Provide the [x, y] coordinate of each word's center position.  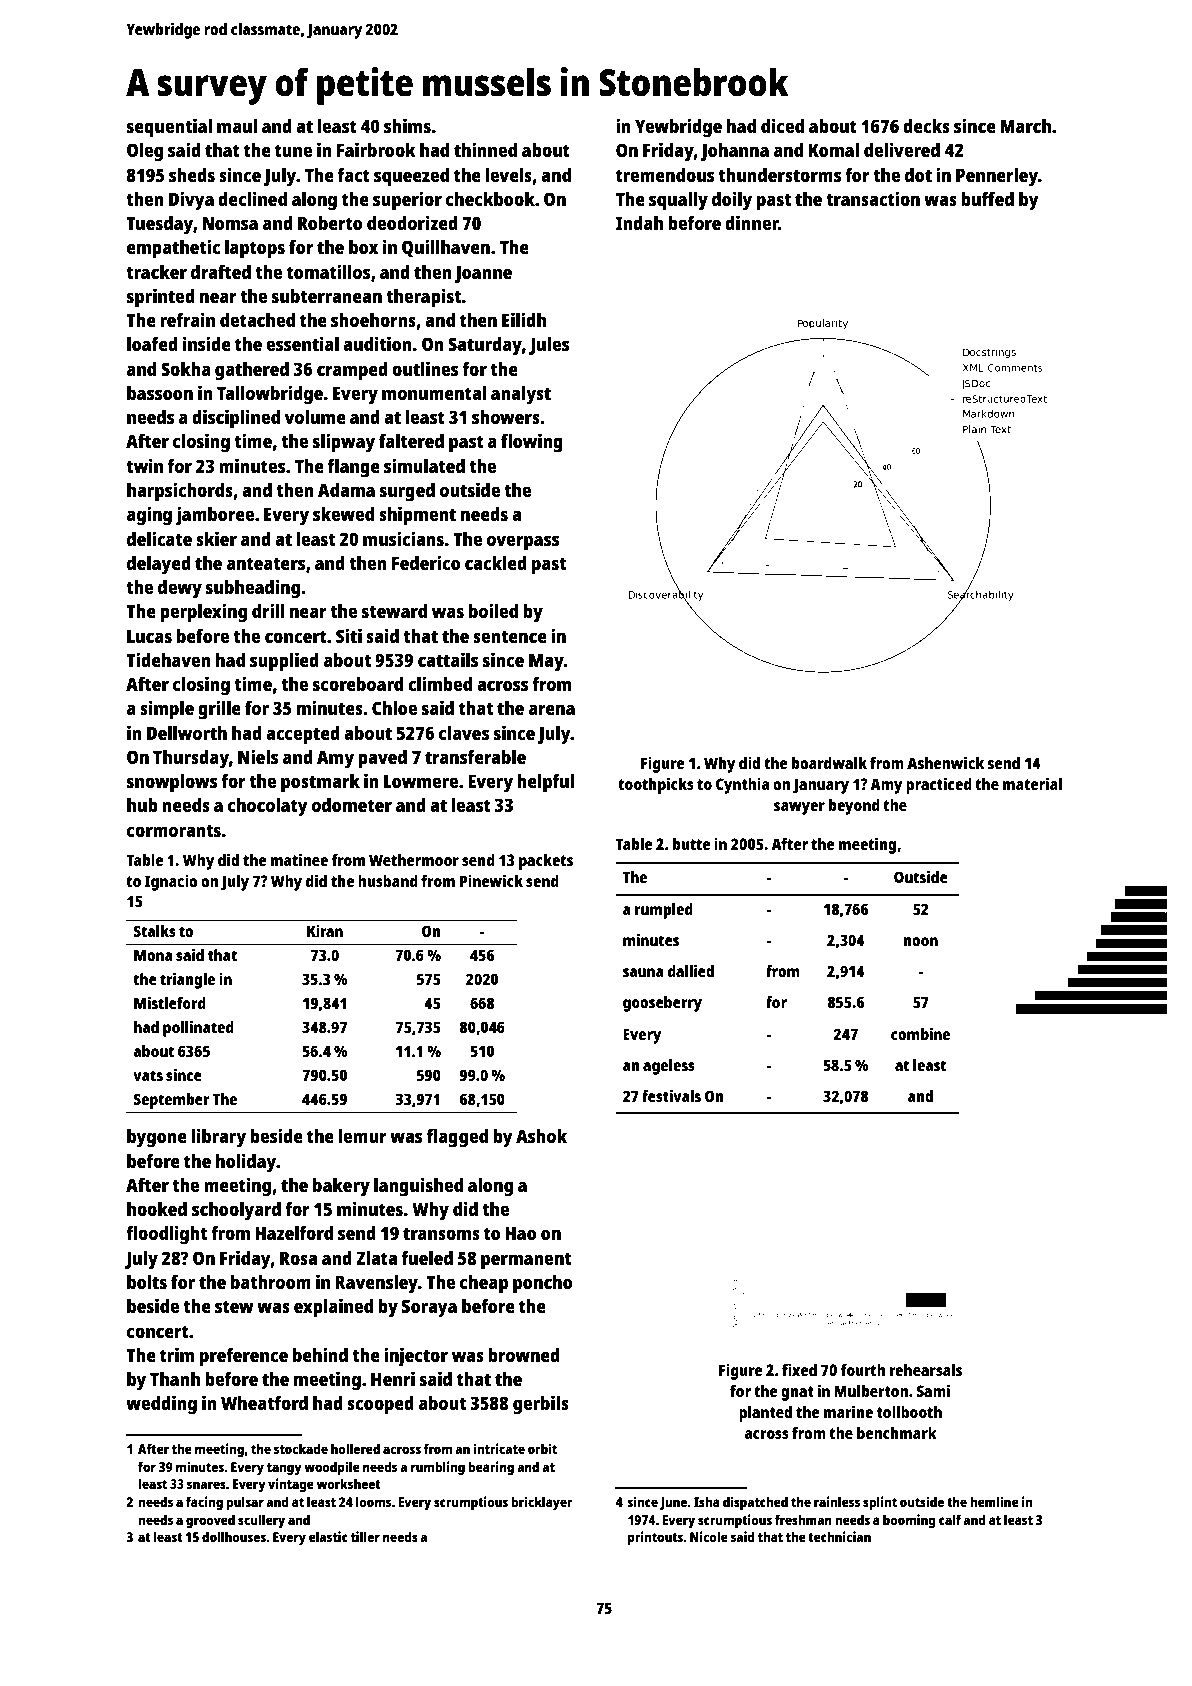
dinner [752, 222]
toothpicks [656, 785]
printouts [655, 1538]
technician [839, 1536]
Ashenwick [945, 762]
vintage [291, 1485]
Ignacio [171, 882]
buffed [987, 199]
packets [546, 862]
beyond [854, 807]
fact [354, 175]
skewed [343, 514]
